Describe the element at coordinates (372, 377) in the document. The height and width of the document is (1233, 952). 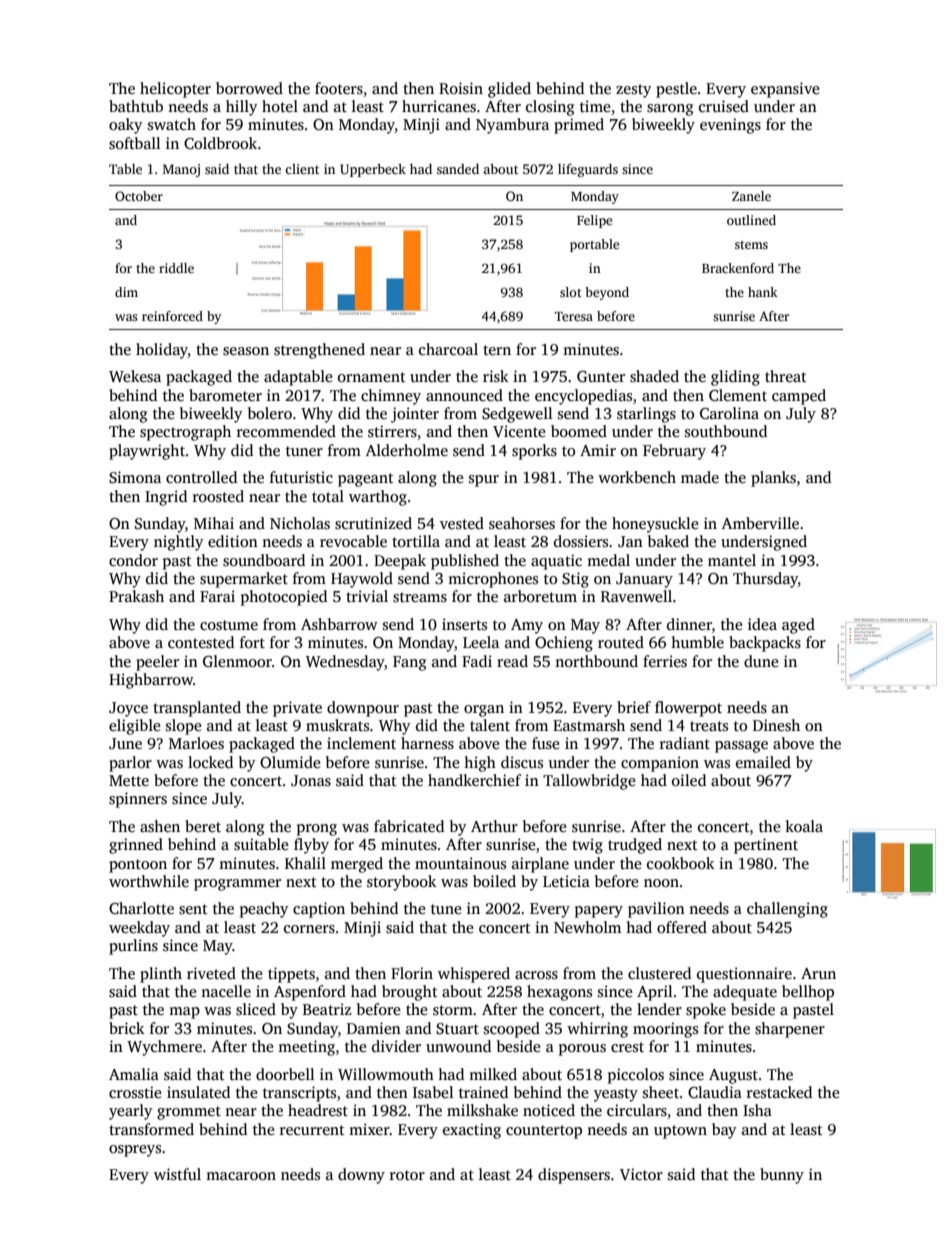
I see `ornament` at that location.
